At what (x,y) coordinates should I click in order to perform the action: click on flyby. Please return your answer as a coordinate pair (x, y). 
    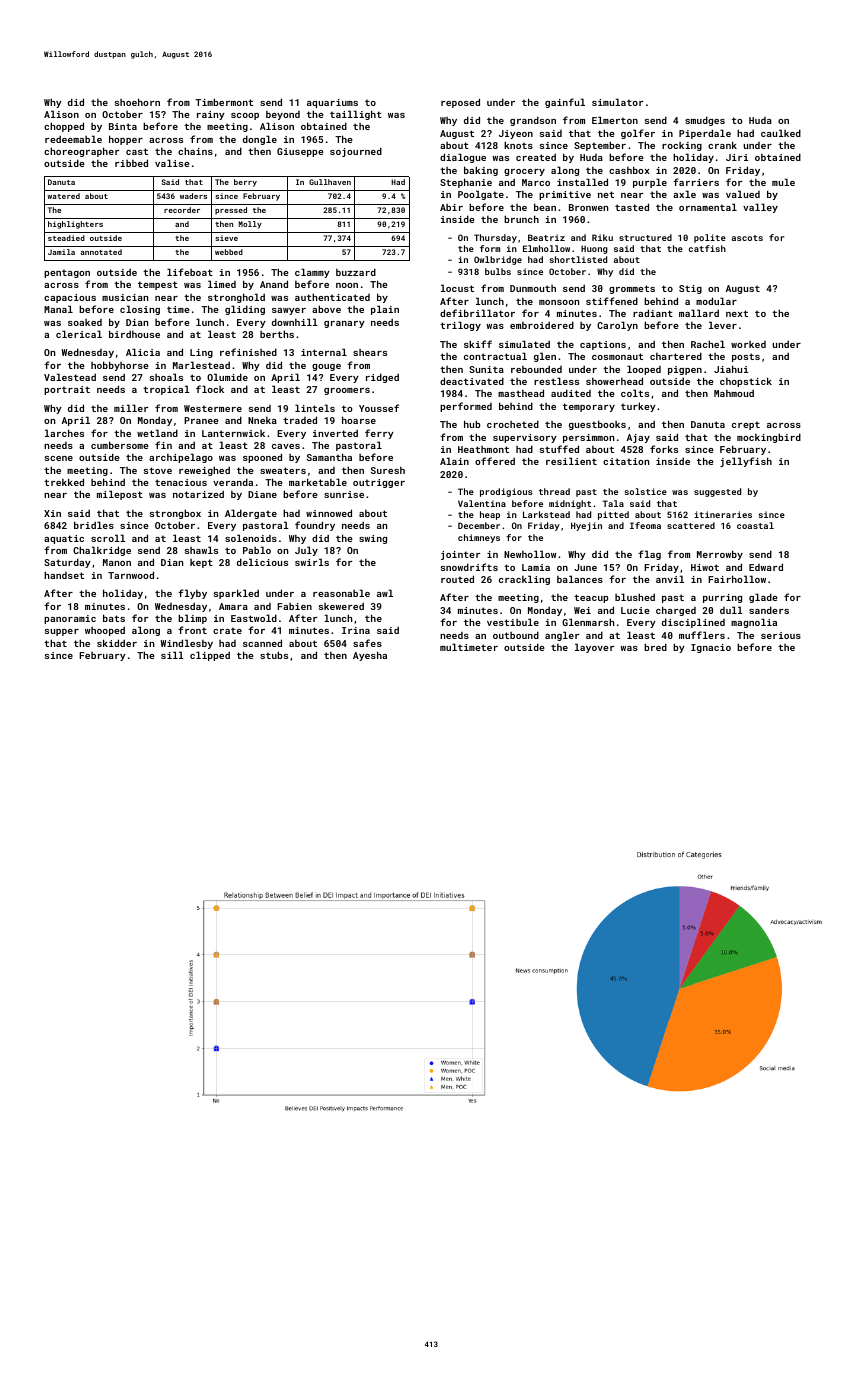
    Looking at the image, I should click on (192, 594).
